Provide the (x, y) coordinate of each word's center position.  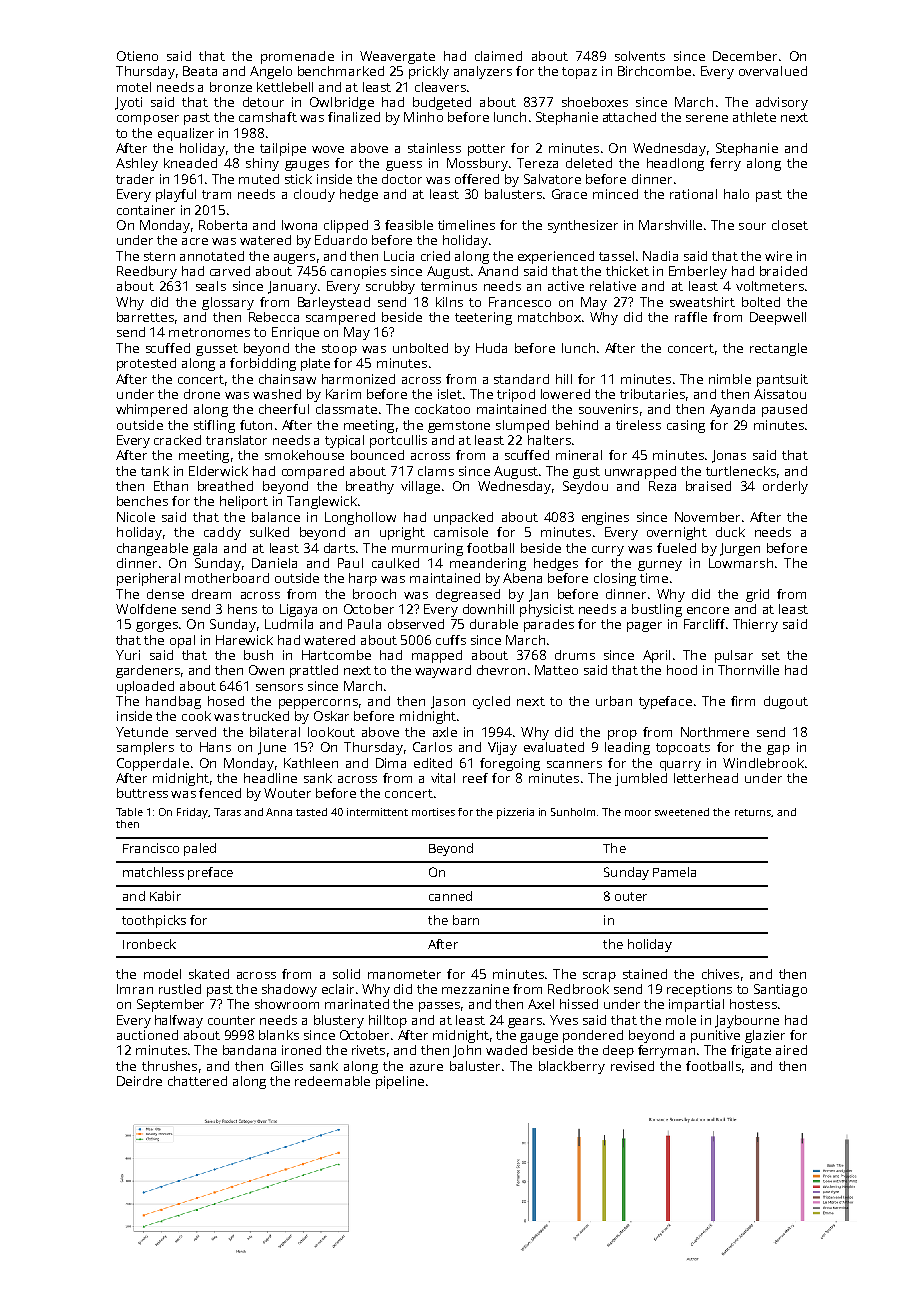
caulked (395, 563)
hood (682, 670)
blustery (339, 1021)
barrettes (145, 317)
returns (753, 812)
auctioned (147, 1035)
